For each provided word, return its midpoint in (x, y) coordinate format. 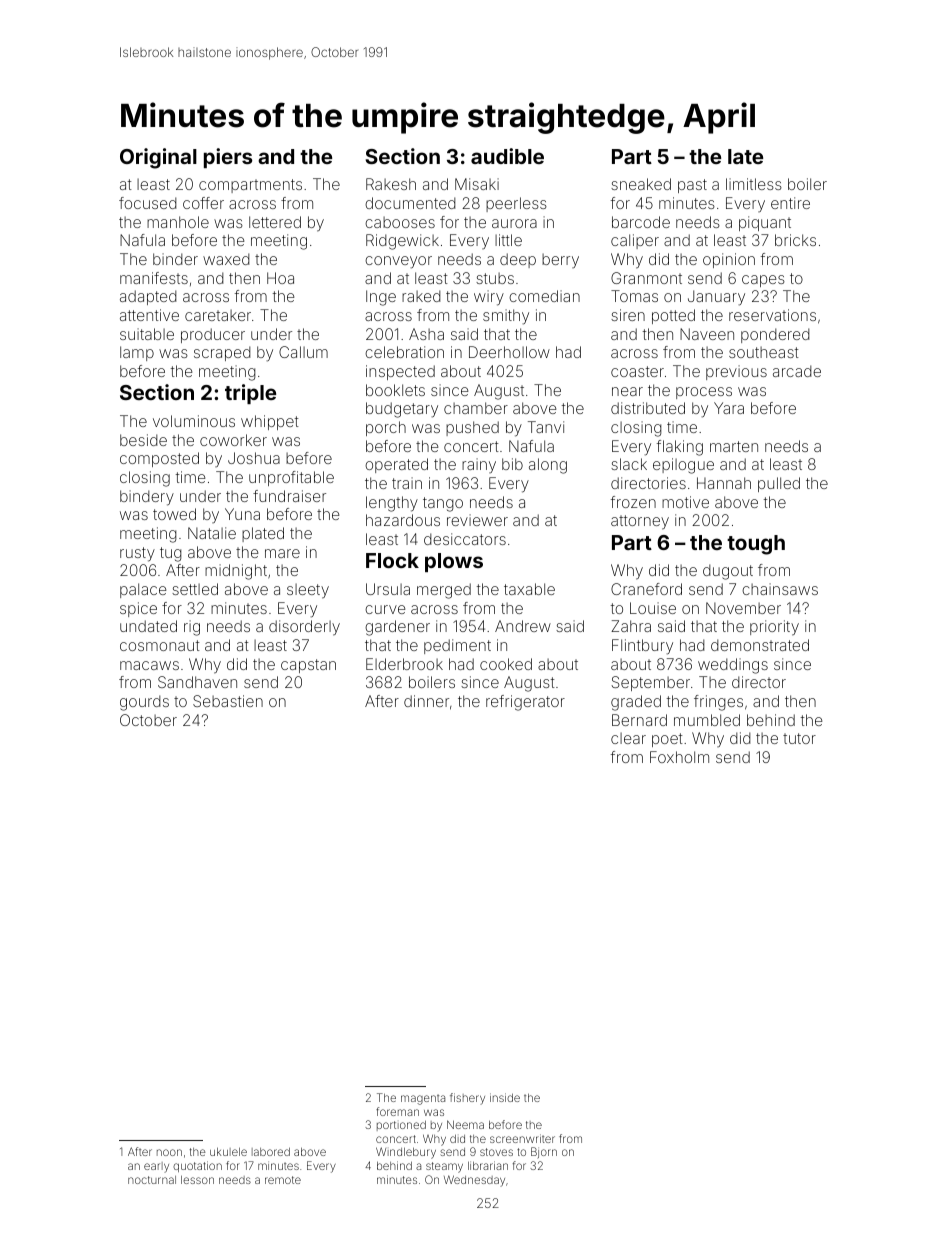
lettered (275, 222)
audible (507, 156)
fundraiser (289, 496)
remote (283, 1180)
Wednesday (474, 1181)
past (692, 186)
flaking (679, 448)
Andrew (523, 626)
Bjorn (544, 1152)
